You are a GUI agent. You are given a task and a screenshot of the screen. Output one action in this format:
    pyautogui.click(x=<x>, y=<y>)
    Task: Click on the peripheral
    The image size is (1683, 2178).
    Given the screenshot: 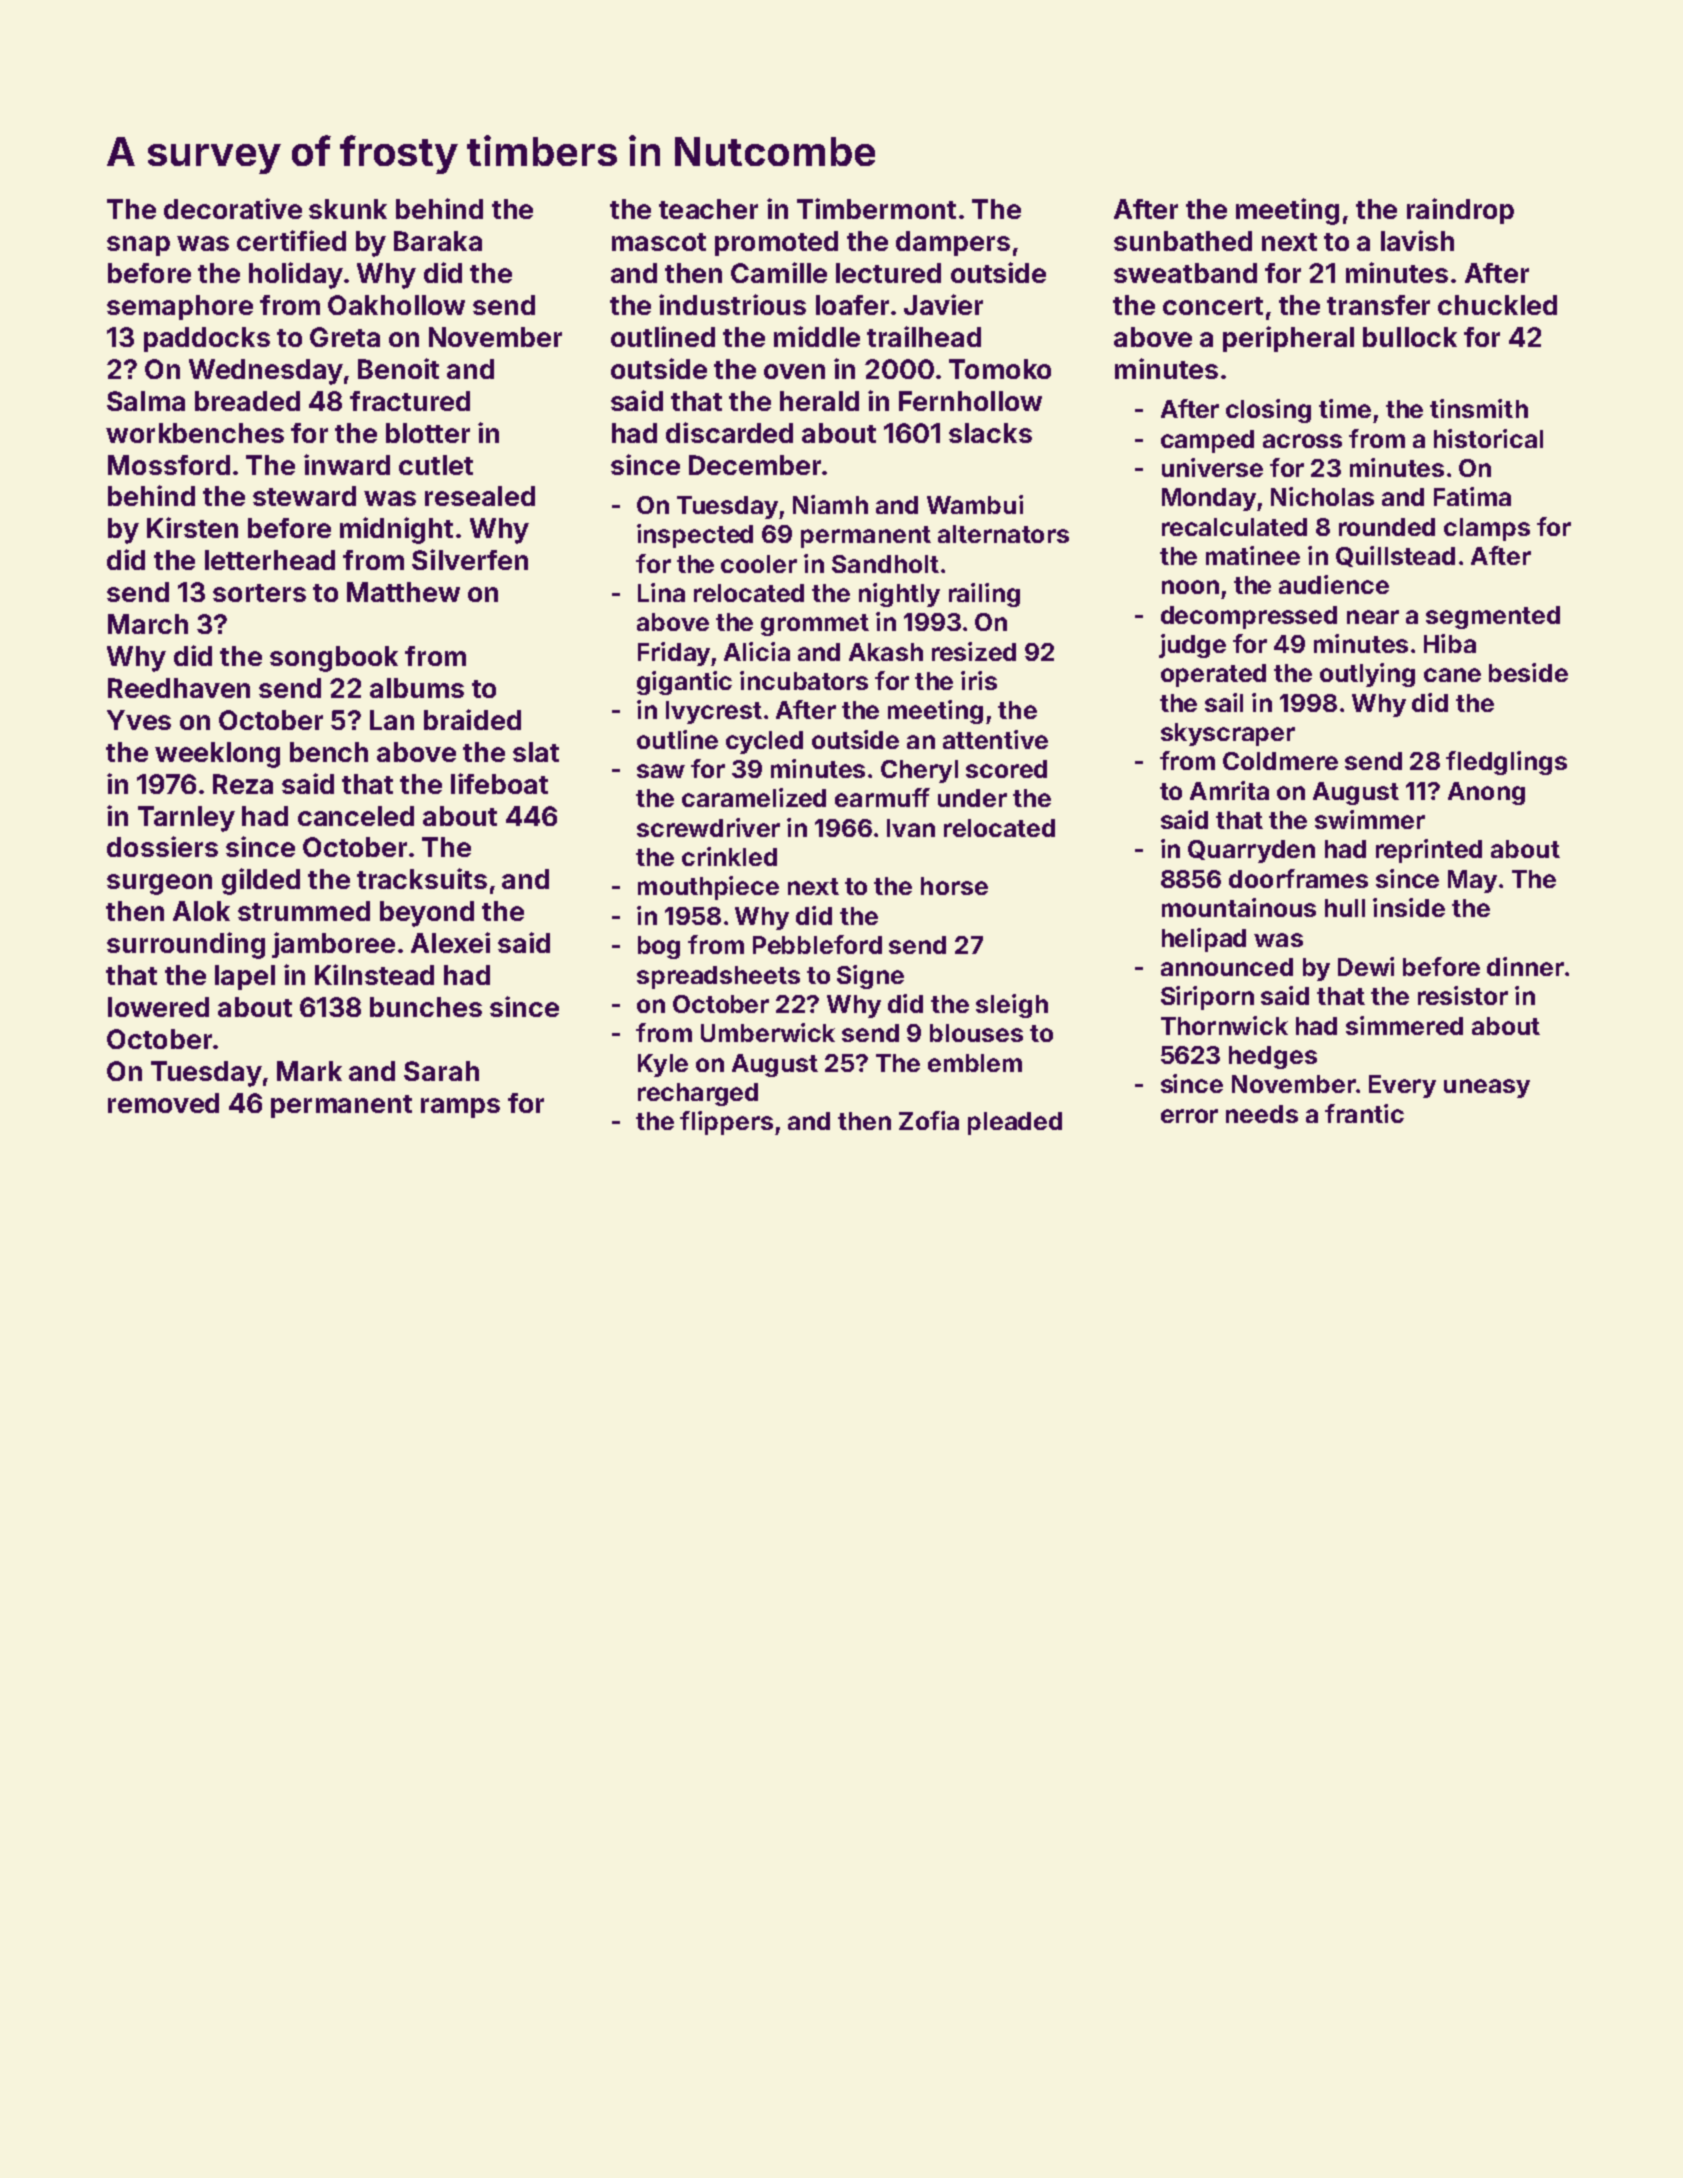 What is the action you would take?
    pyautogui.click(x=1288, y=339)
